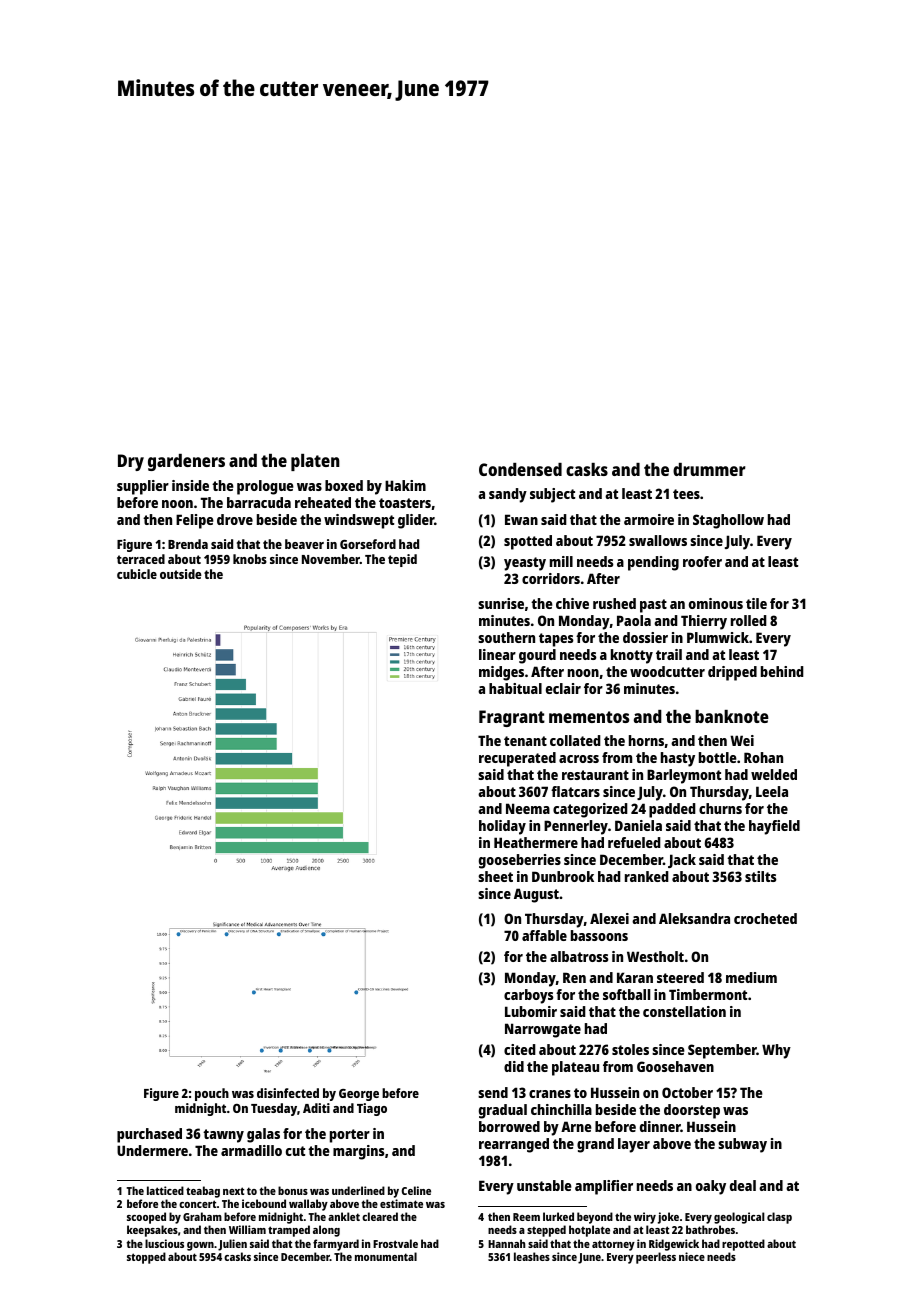 The image size is (924, 1308). Describe the element at coordinates (288, 1093) in the image. I see `disinfected` at that location.
